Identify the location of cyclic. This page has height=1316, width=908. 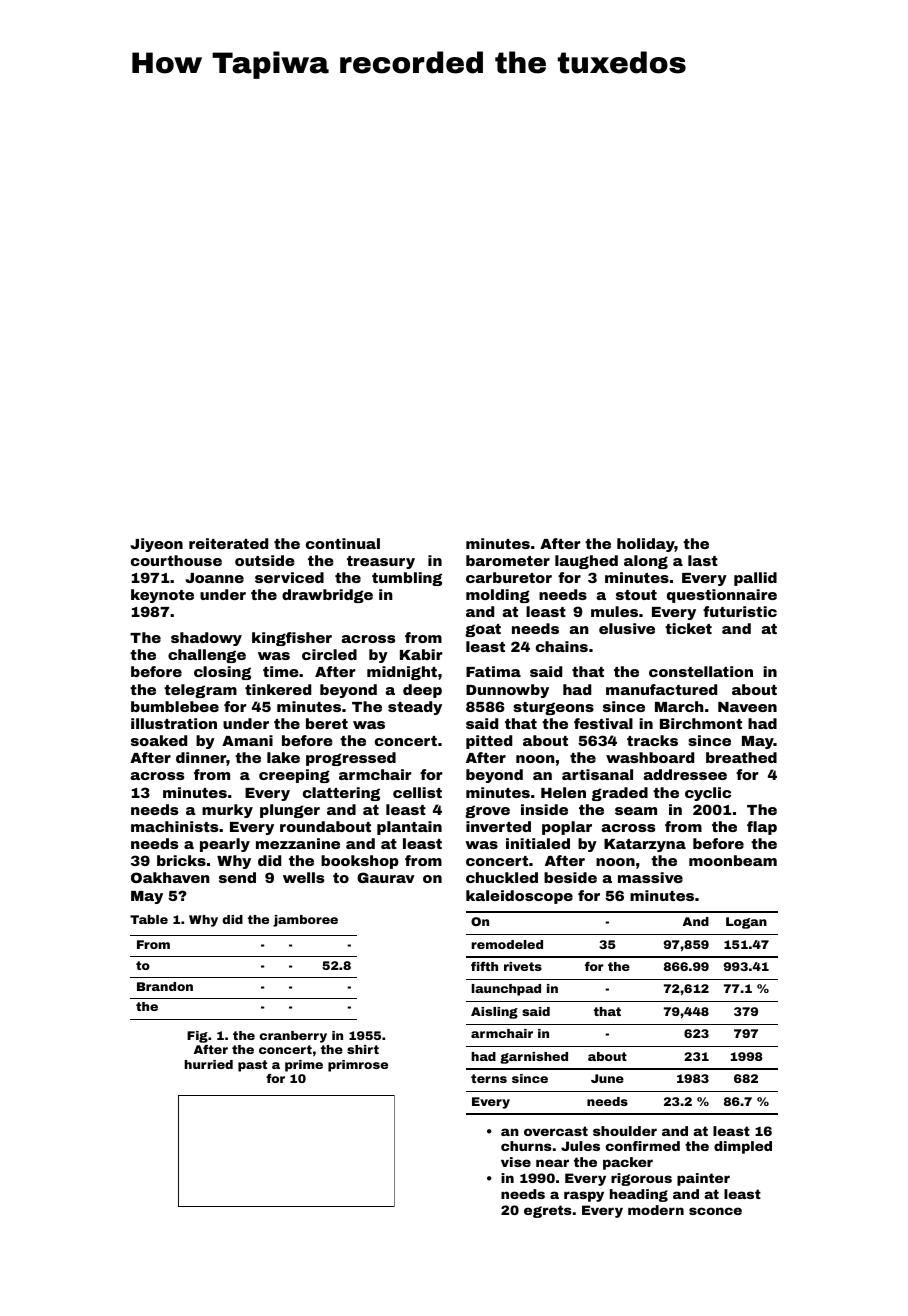
(708, 794).
